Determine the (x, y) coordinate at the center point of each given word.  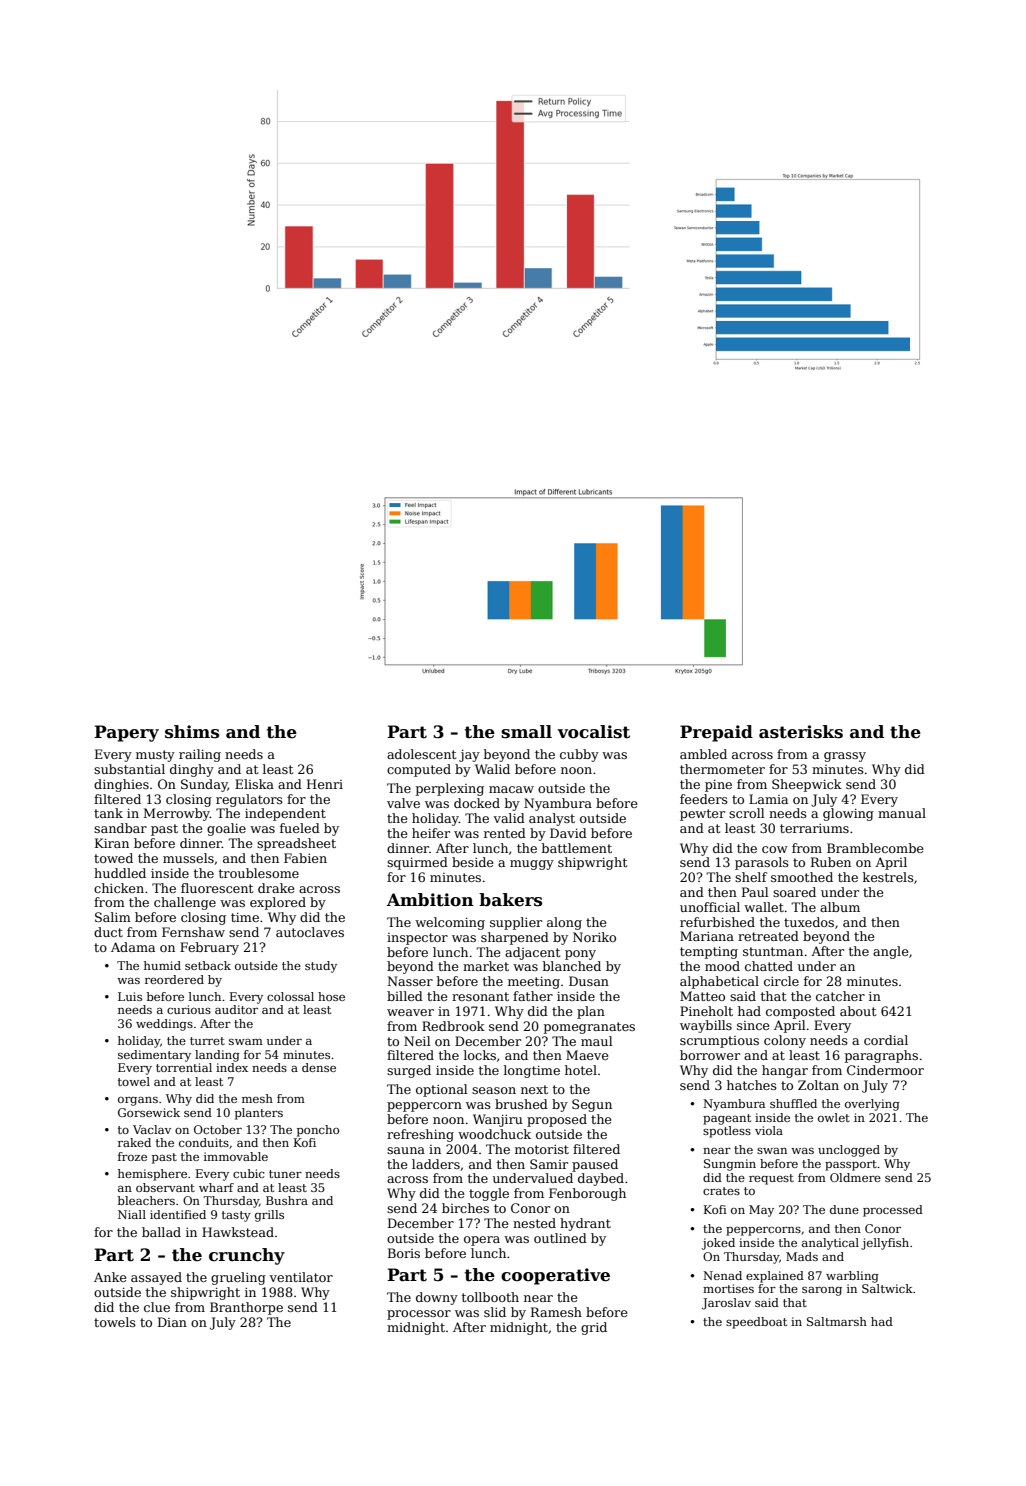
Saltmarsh (837, 1321)
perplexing (450, 789)
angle (890, 952)
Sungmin (730, 1165)
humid (162, 965)
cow (775, 849)
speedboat (756, 1323)
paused (595, 1165)
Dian (172, 1322)
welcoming (450, 923)
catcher (840, 996)
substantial (129, 769)
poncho (318, 1131)
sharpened (515, 938)
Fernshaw (193, 932)
